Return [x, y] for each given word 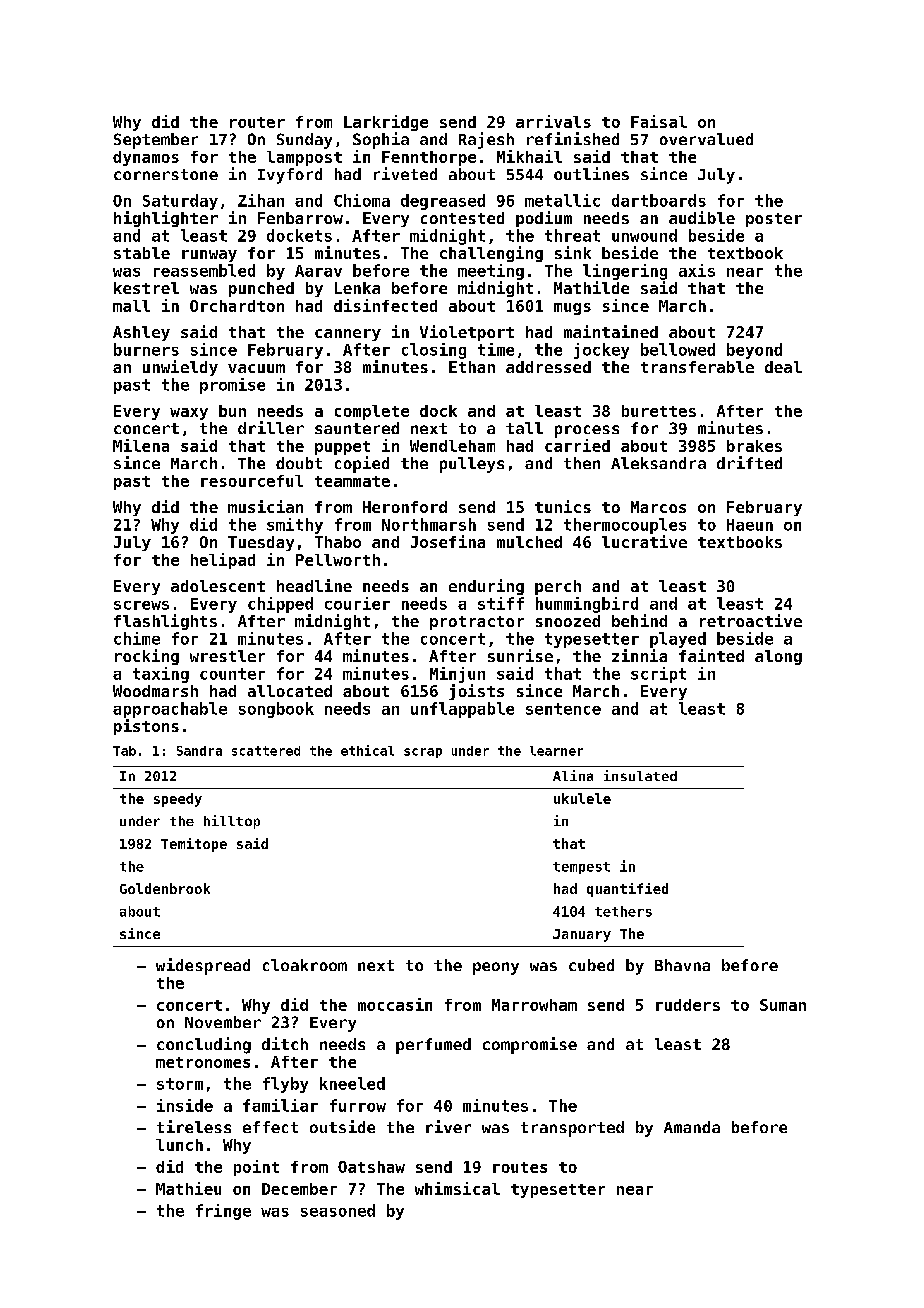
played [678, 640]
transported [572, 1129]
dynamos [146, 158]
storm [180, 1084]
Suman [783, 1005]
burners [146, 349]
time [496, 349]
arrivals [553, 121]
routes [520, 1167]
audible [702, 217]
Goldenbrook [165, 888]
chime [137, 638]
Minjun [457, 675]
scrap [423, 753]
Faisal [659, 121]
